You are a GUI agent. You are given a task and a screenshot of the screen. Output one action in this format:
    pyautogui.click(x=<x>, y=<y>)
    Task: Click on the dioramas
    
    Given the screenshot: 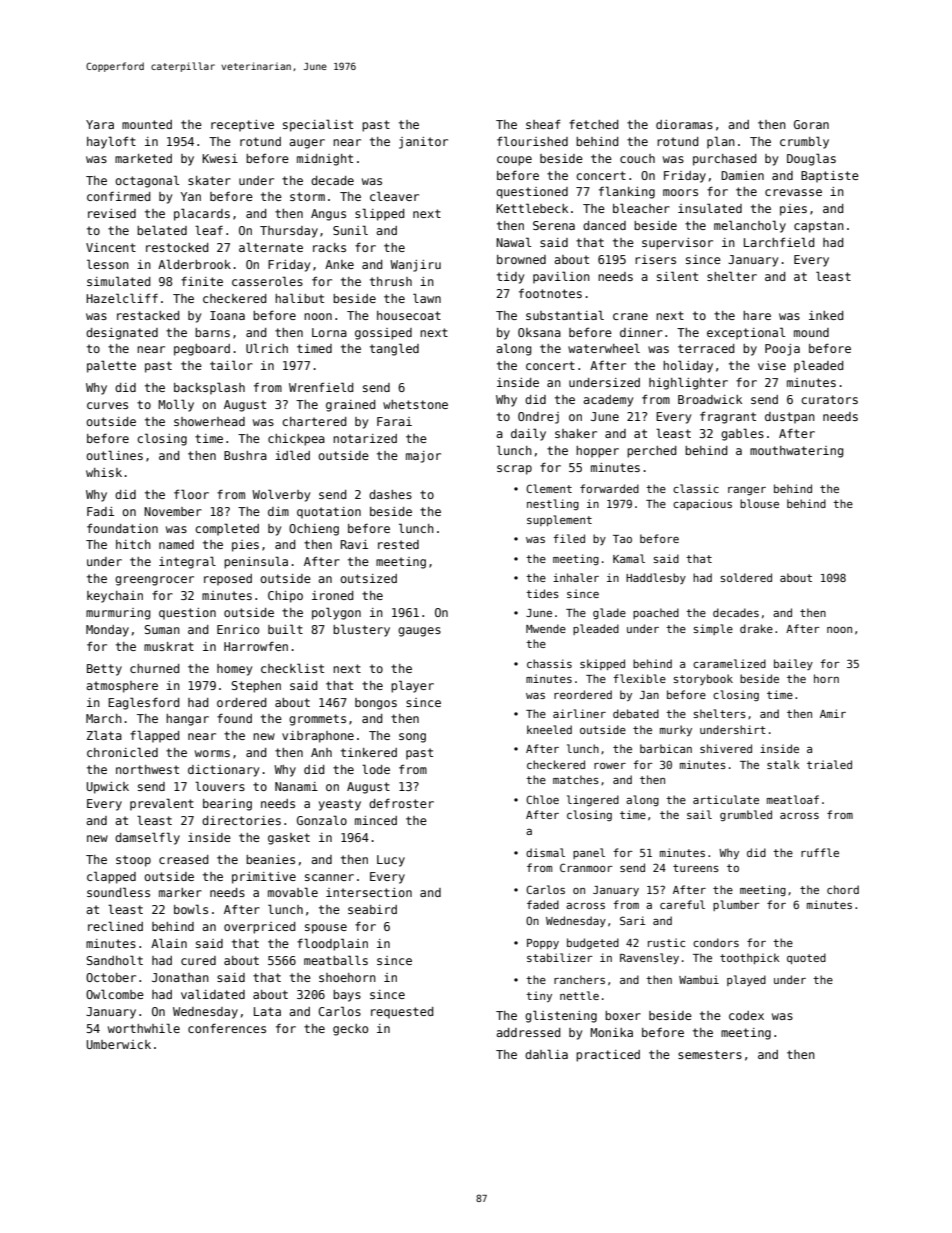 What is the action you would take?
    pyautogui.click(x=684, y=124)
